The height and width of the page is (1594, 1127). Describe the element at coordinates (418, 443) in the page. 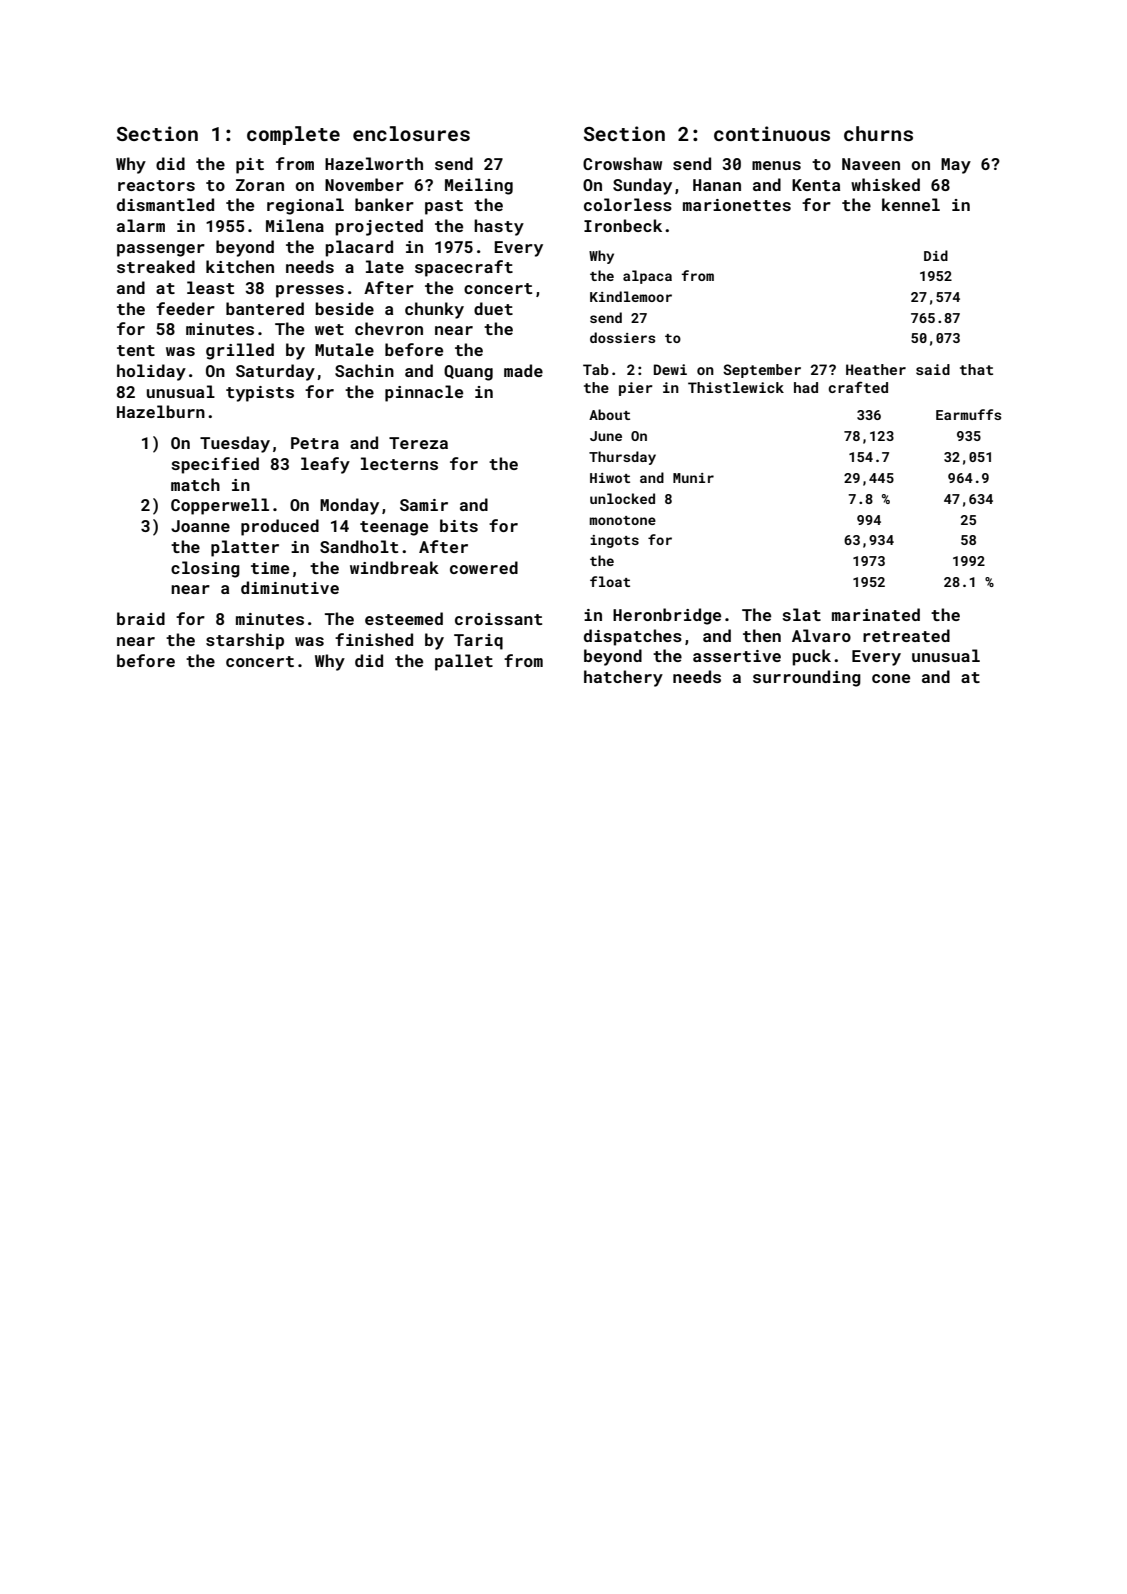

I see `Tereza` at that location.
